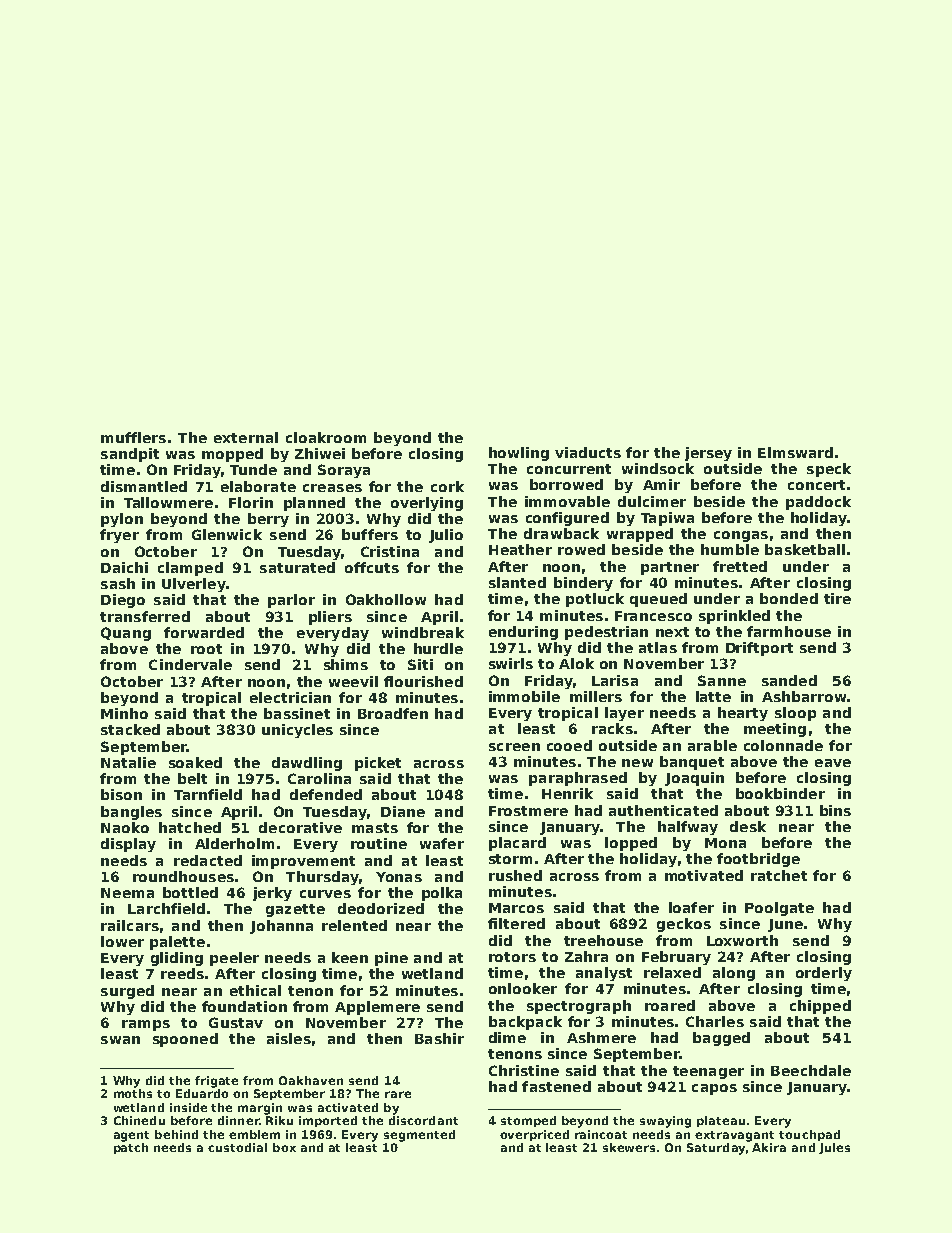  Describe the element at coordinates (133, 437) in the image. I see `mufflers` at that location.
